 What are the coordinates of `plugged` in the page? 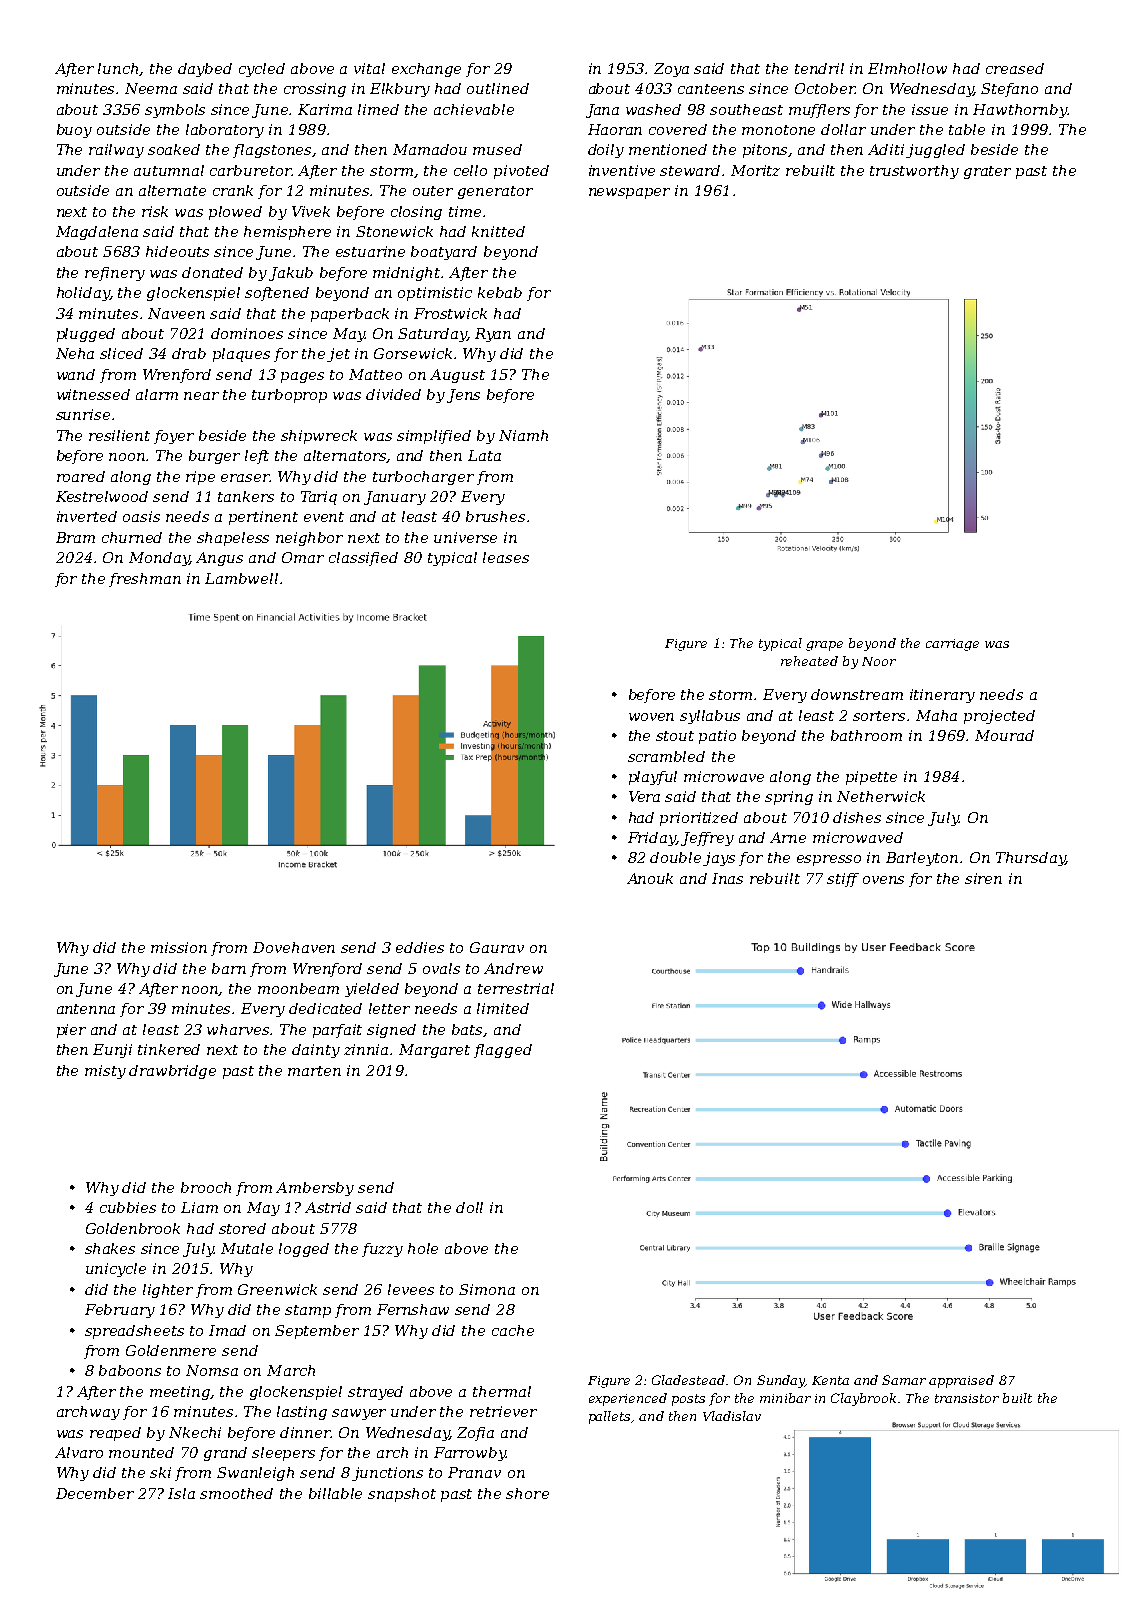 It's located at (86, 335).
